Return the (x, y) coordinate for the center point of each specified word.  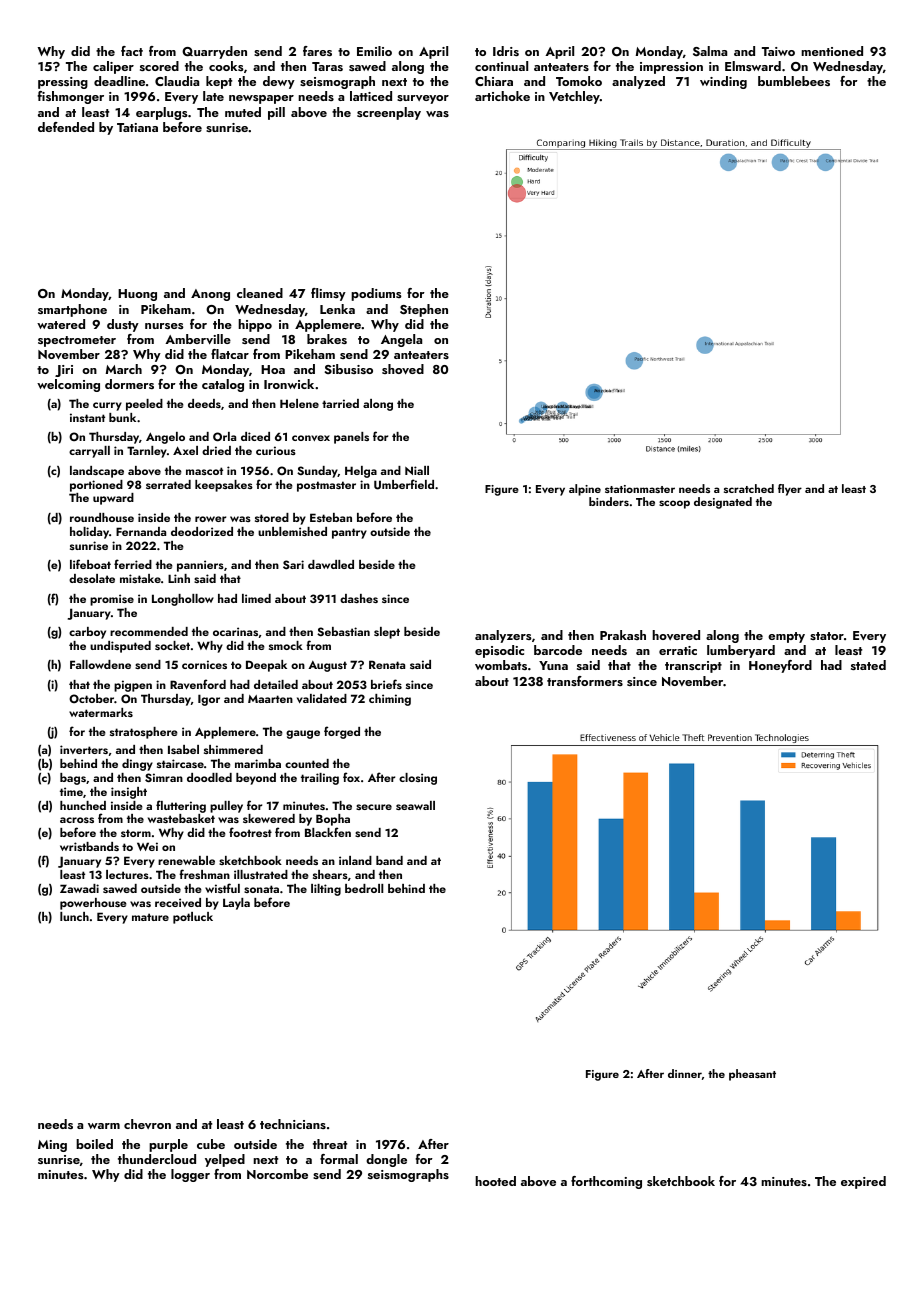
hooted (495, 1181)
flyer (790, 490)
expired (863, 1182)
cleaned (260, 293)
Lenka (337, 309)
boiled (94, 1144)
